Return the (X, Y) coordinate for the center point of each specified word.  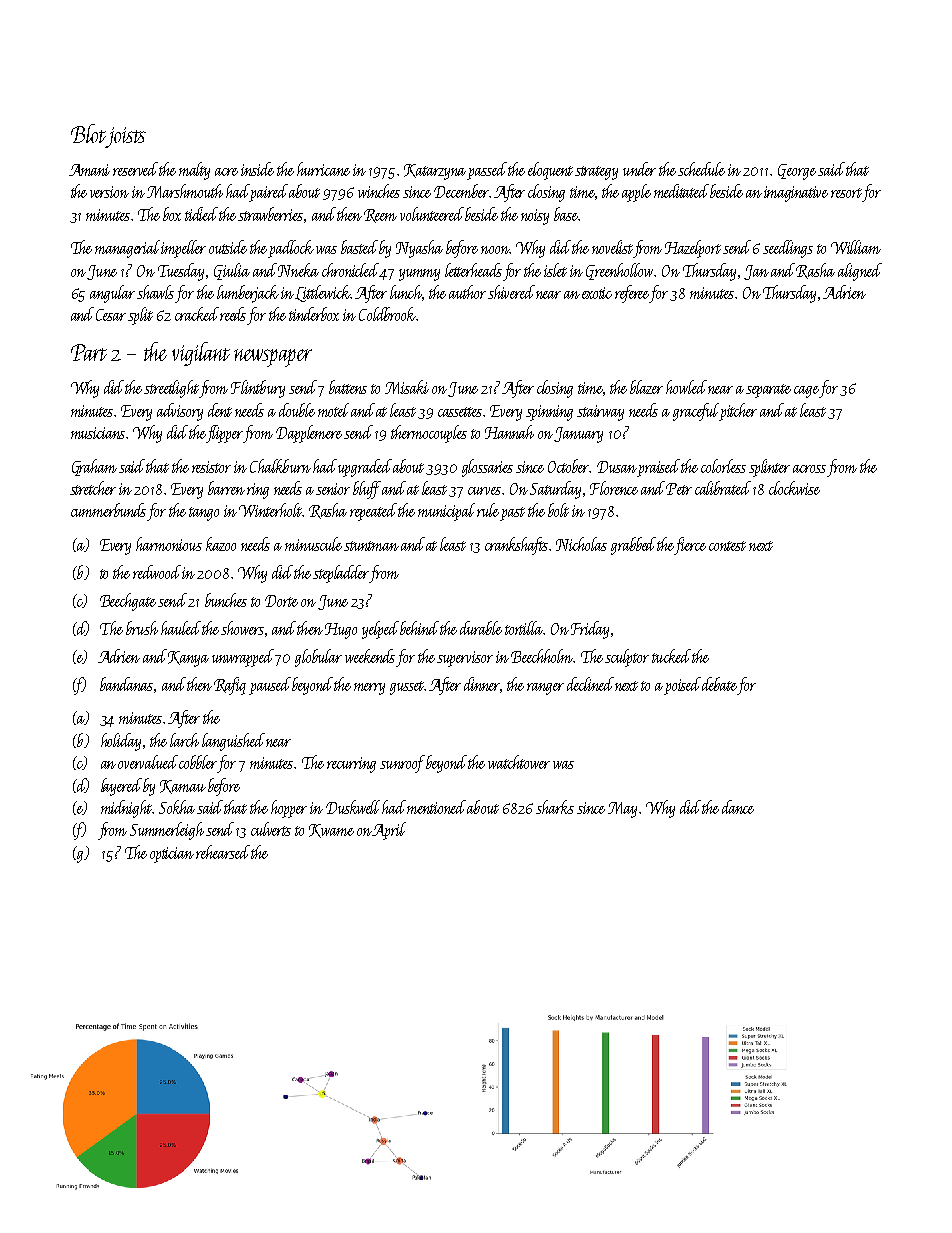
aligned (860, 272)
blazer (646, 387)
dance (738, 807)
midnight (126, 809)
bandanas (126, 684)
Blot (88, 133)
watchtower (519, 762)
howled (686, 387)
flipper (225, 434)
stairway (600, 413)
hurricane (323, 169)
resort (846, 193)
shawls (155, 292)
